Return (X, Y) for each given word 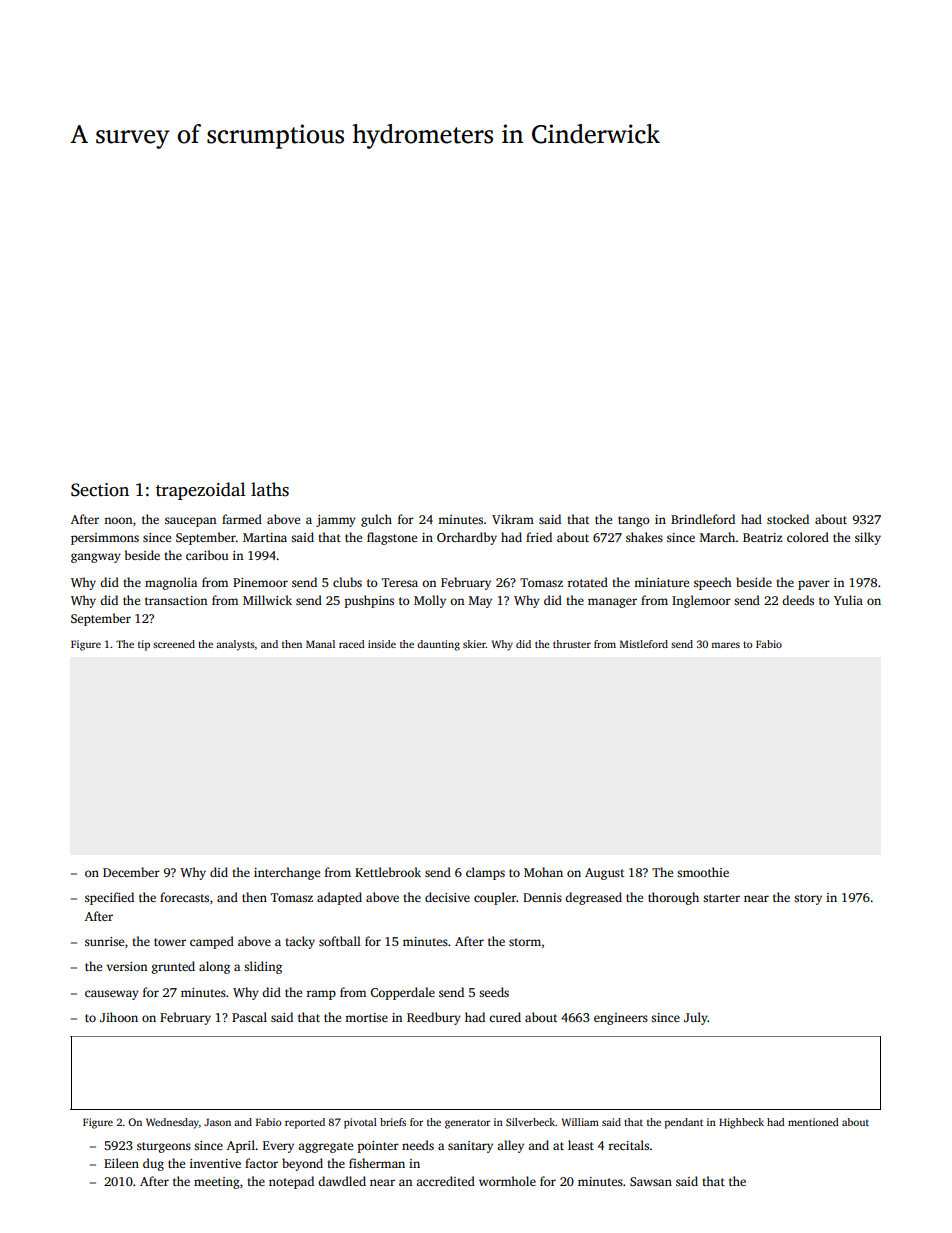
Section (100, 490)
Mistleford (644, 644)
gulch (376, 520)
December (131, 872)
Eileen (121, 1163)
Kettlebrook (388, 872)
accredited (445, 1181)
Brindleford (703, 519)
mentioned (813, 1122)
